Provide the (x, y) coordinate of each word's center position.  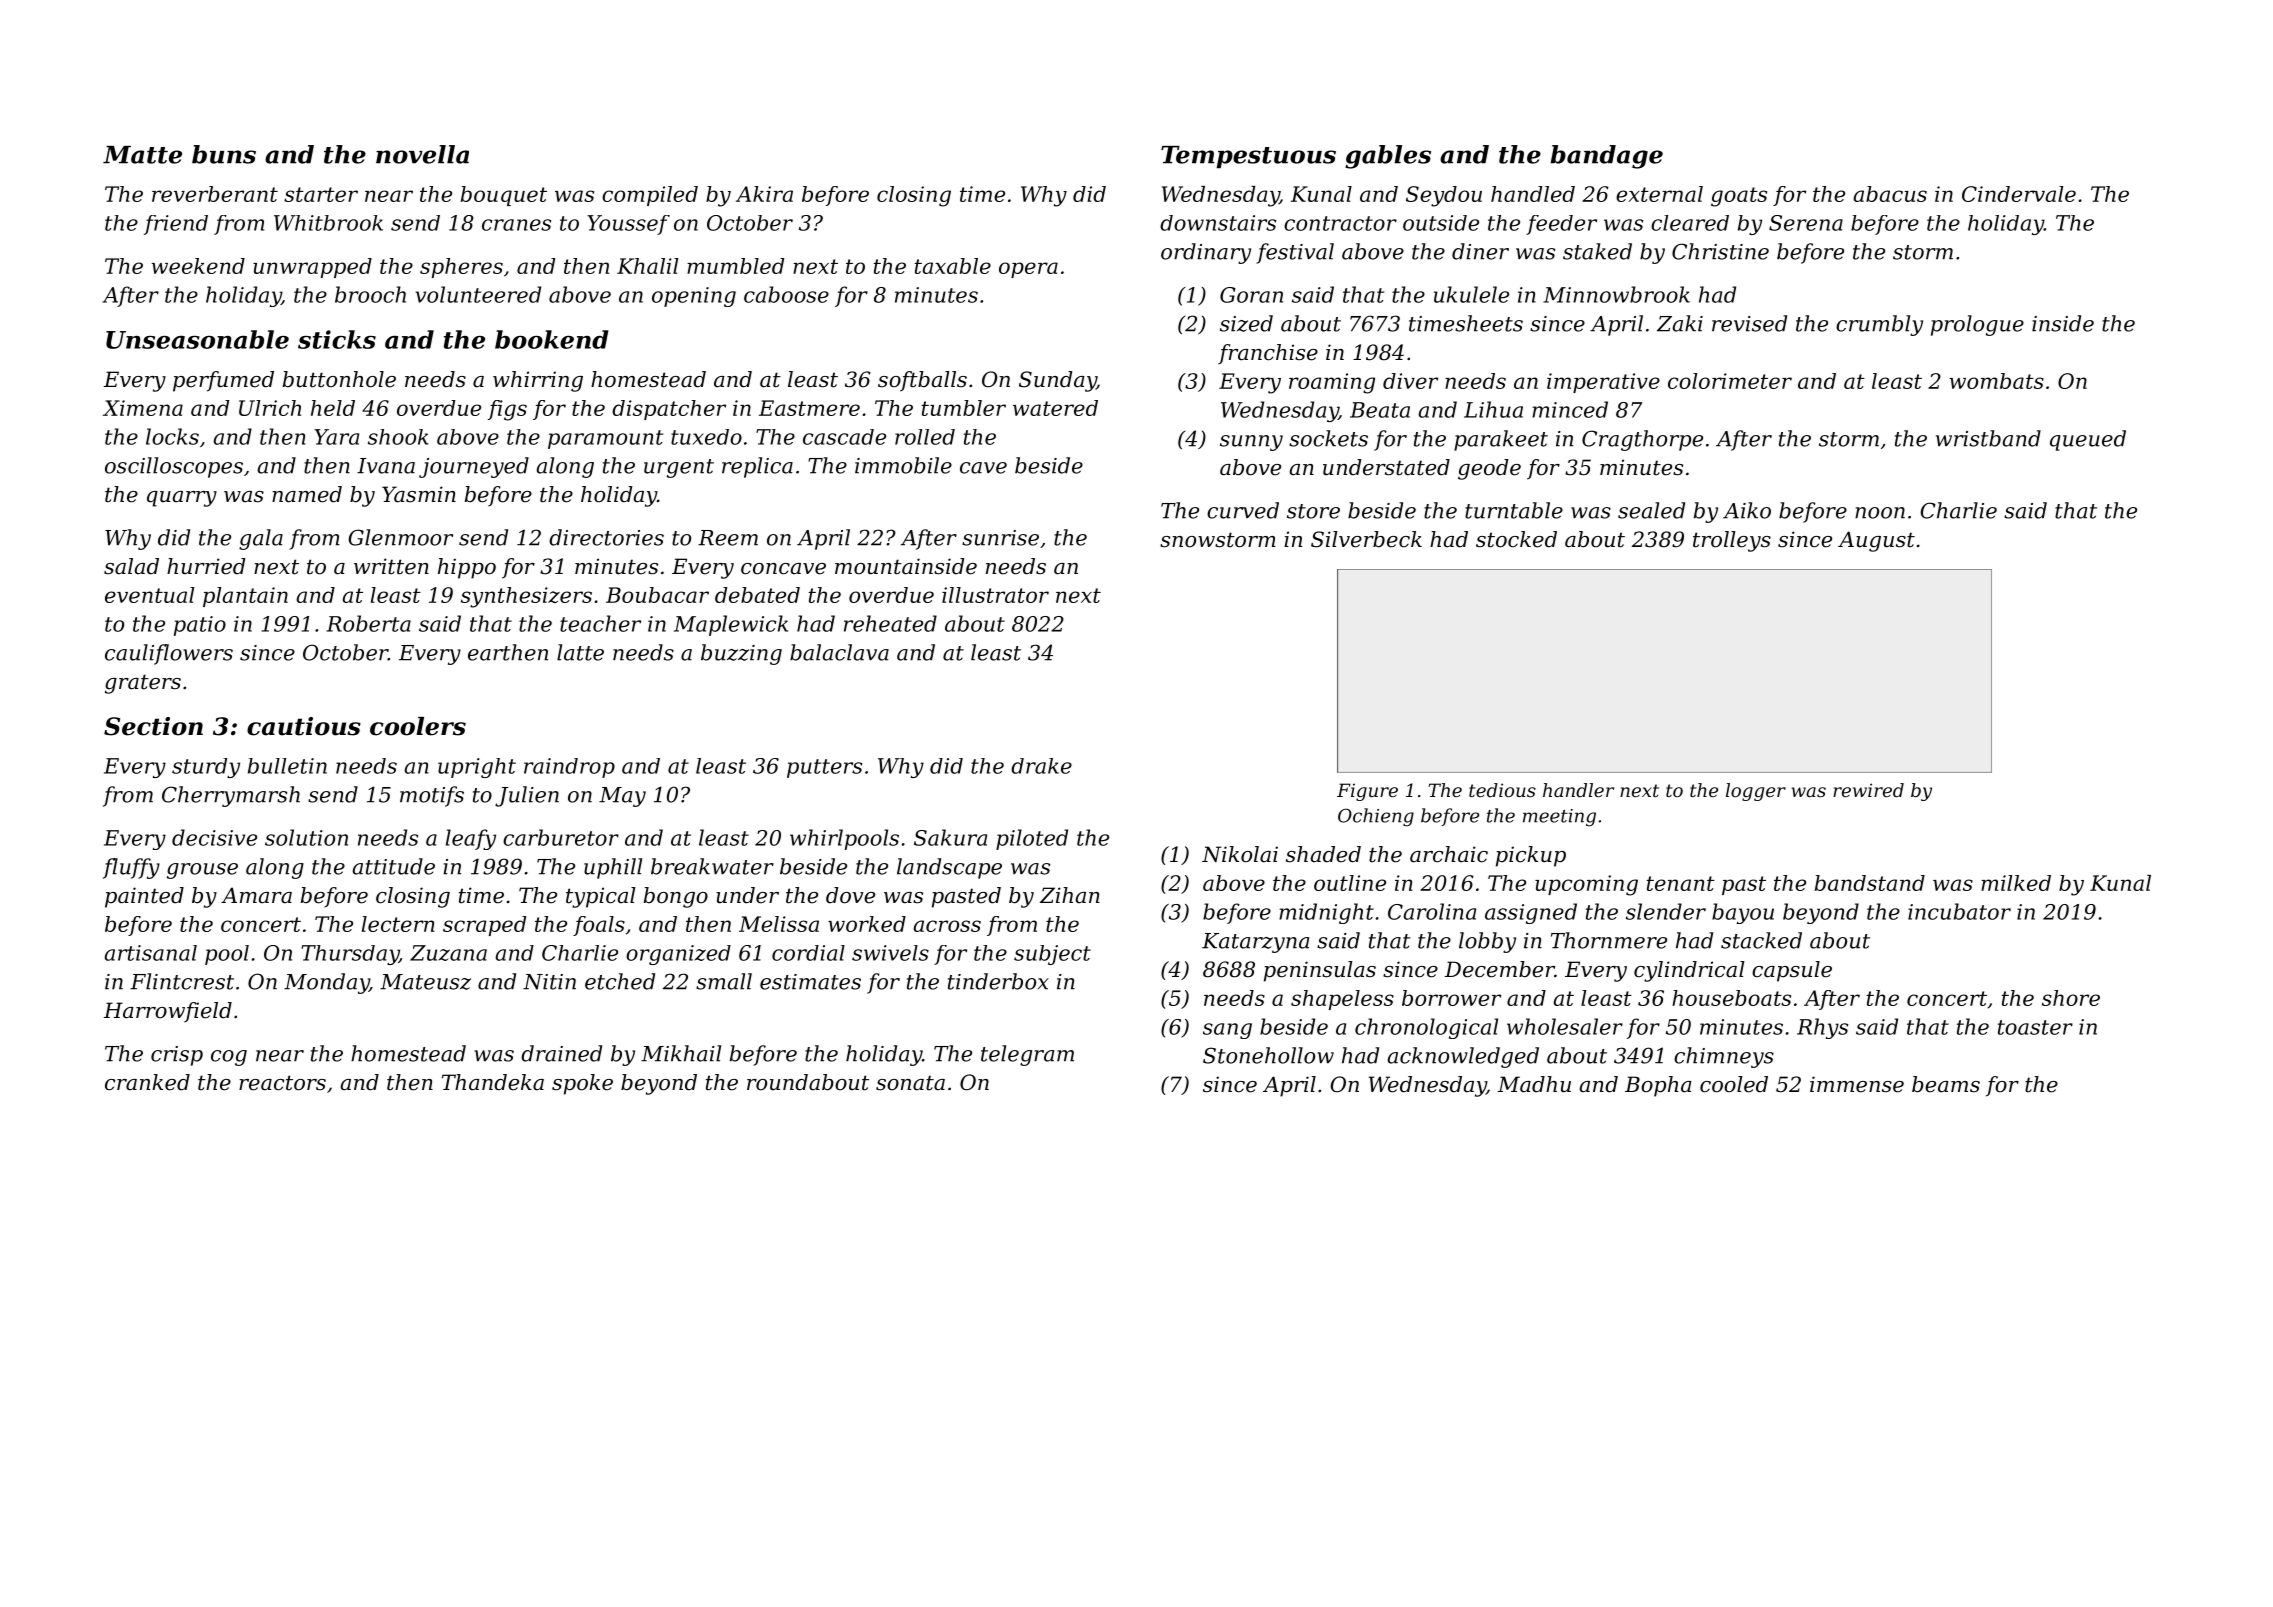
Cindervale (2019, 194)
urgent (679, 468)
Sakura (950, 837)
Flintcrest (182, 981)
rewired (1868, 790)
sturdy (206, 768)
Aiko (1747, 510)
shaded (1323, 854)
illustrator (995, 595)
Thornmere (1609, 940)
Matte (142, 155)
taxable (953, 266)
